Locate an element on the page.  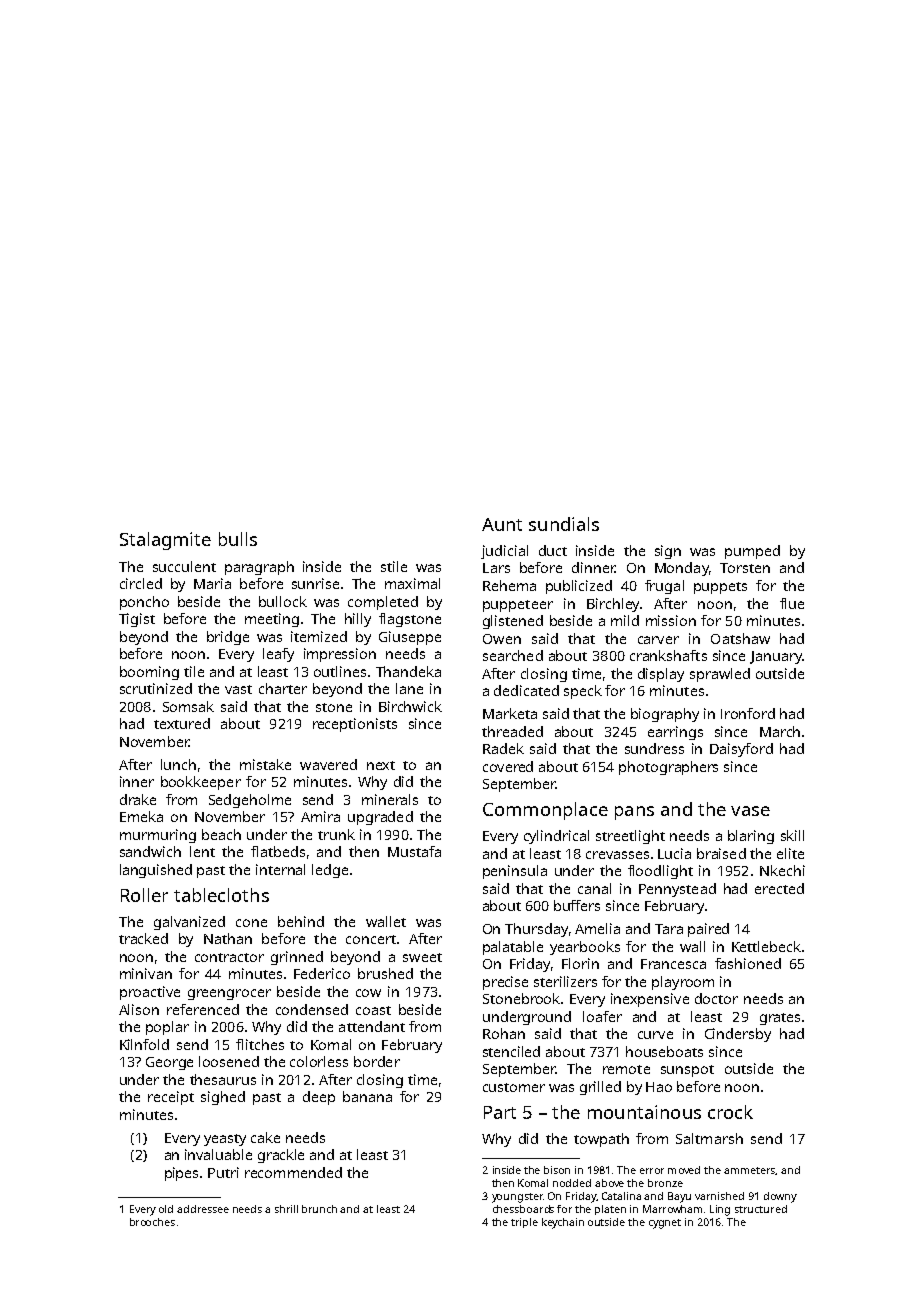
triple is located at coordinates (524, 1223).
